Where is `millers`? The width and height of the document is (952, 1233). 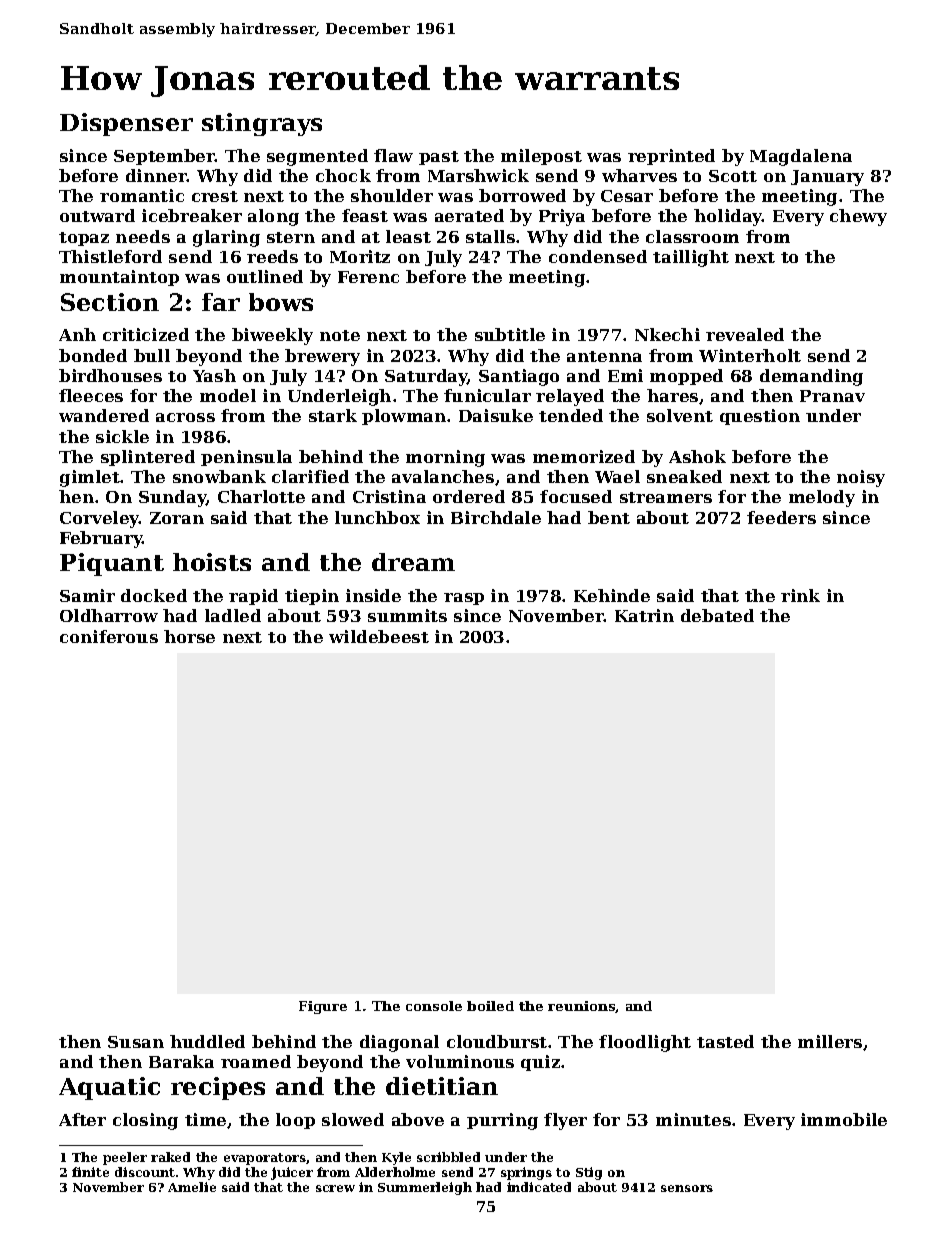 millers is located at coordinates (830, 1041).
